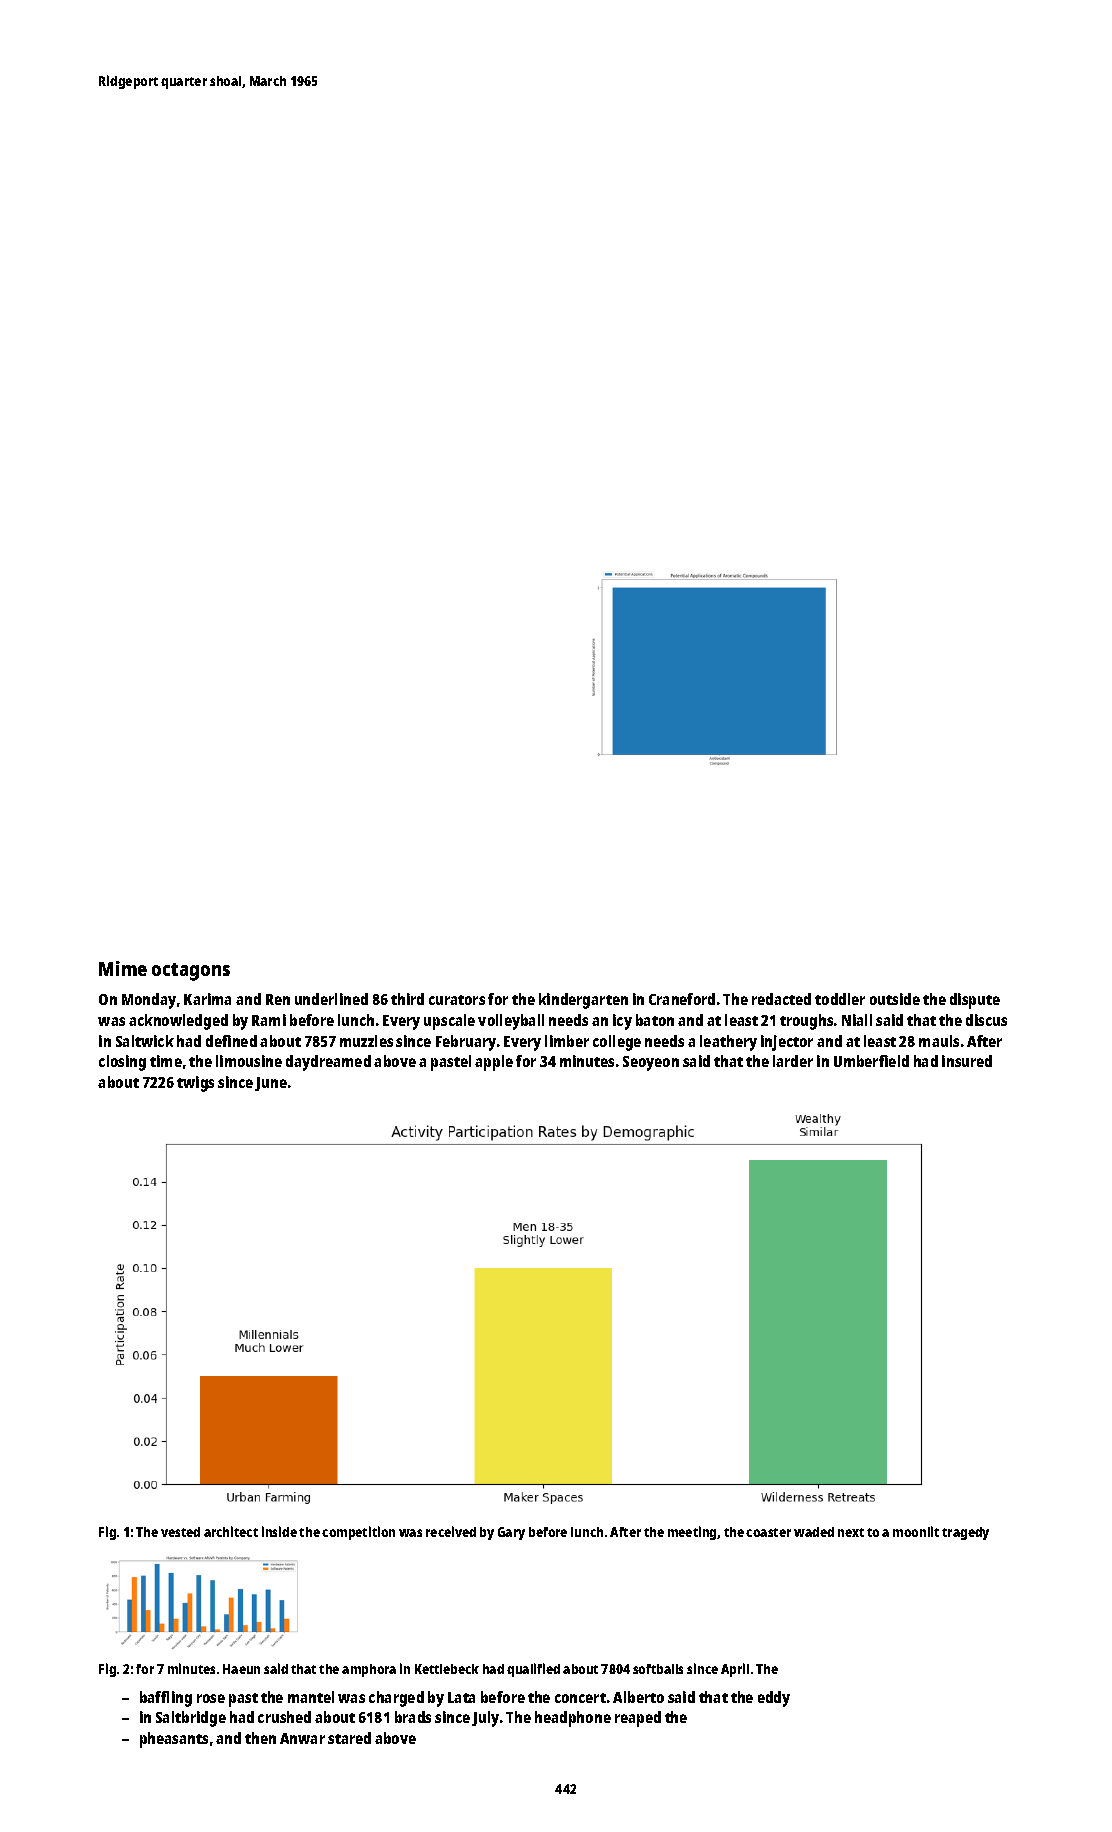  What do you see at coordinates (180, 1532) in the document?
I see `vested` at bounding box center [180, 1532].
